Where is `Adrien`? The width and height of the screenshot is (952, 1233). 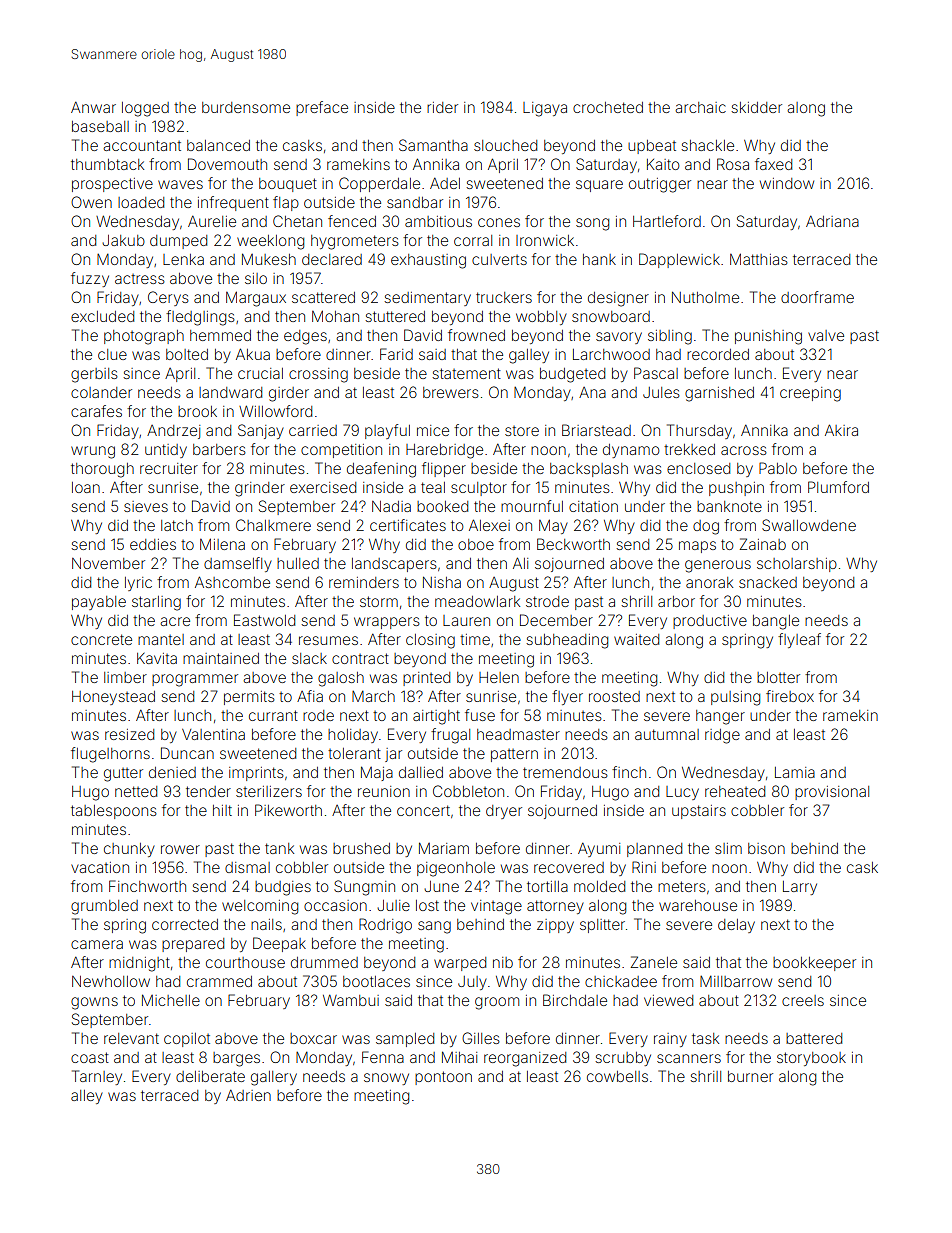 Adrien is located at coordinates (248, 1095).
